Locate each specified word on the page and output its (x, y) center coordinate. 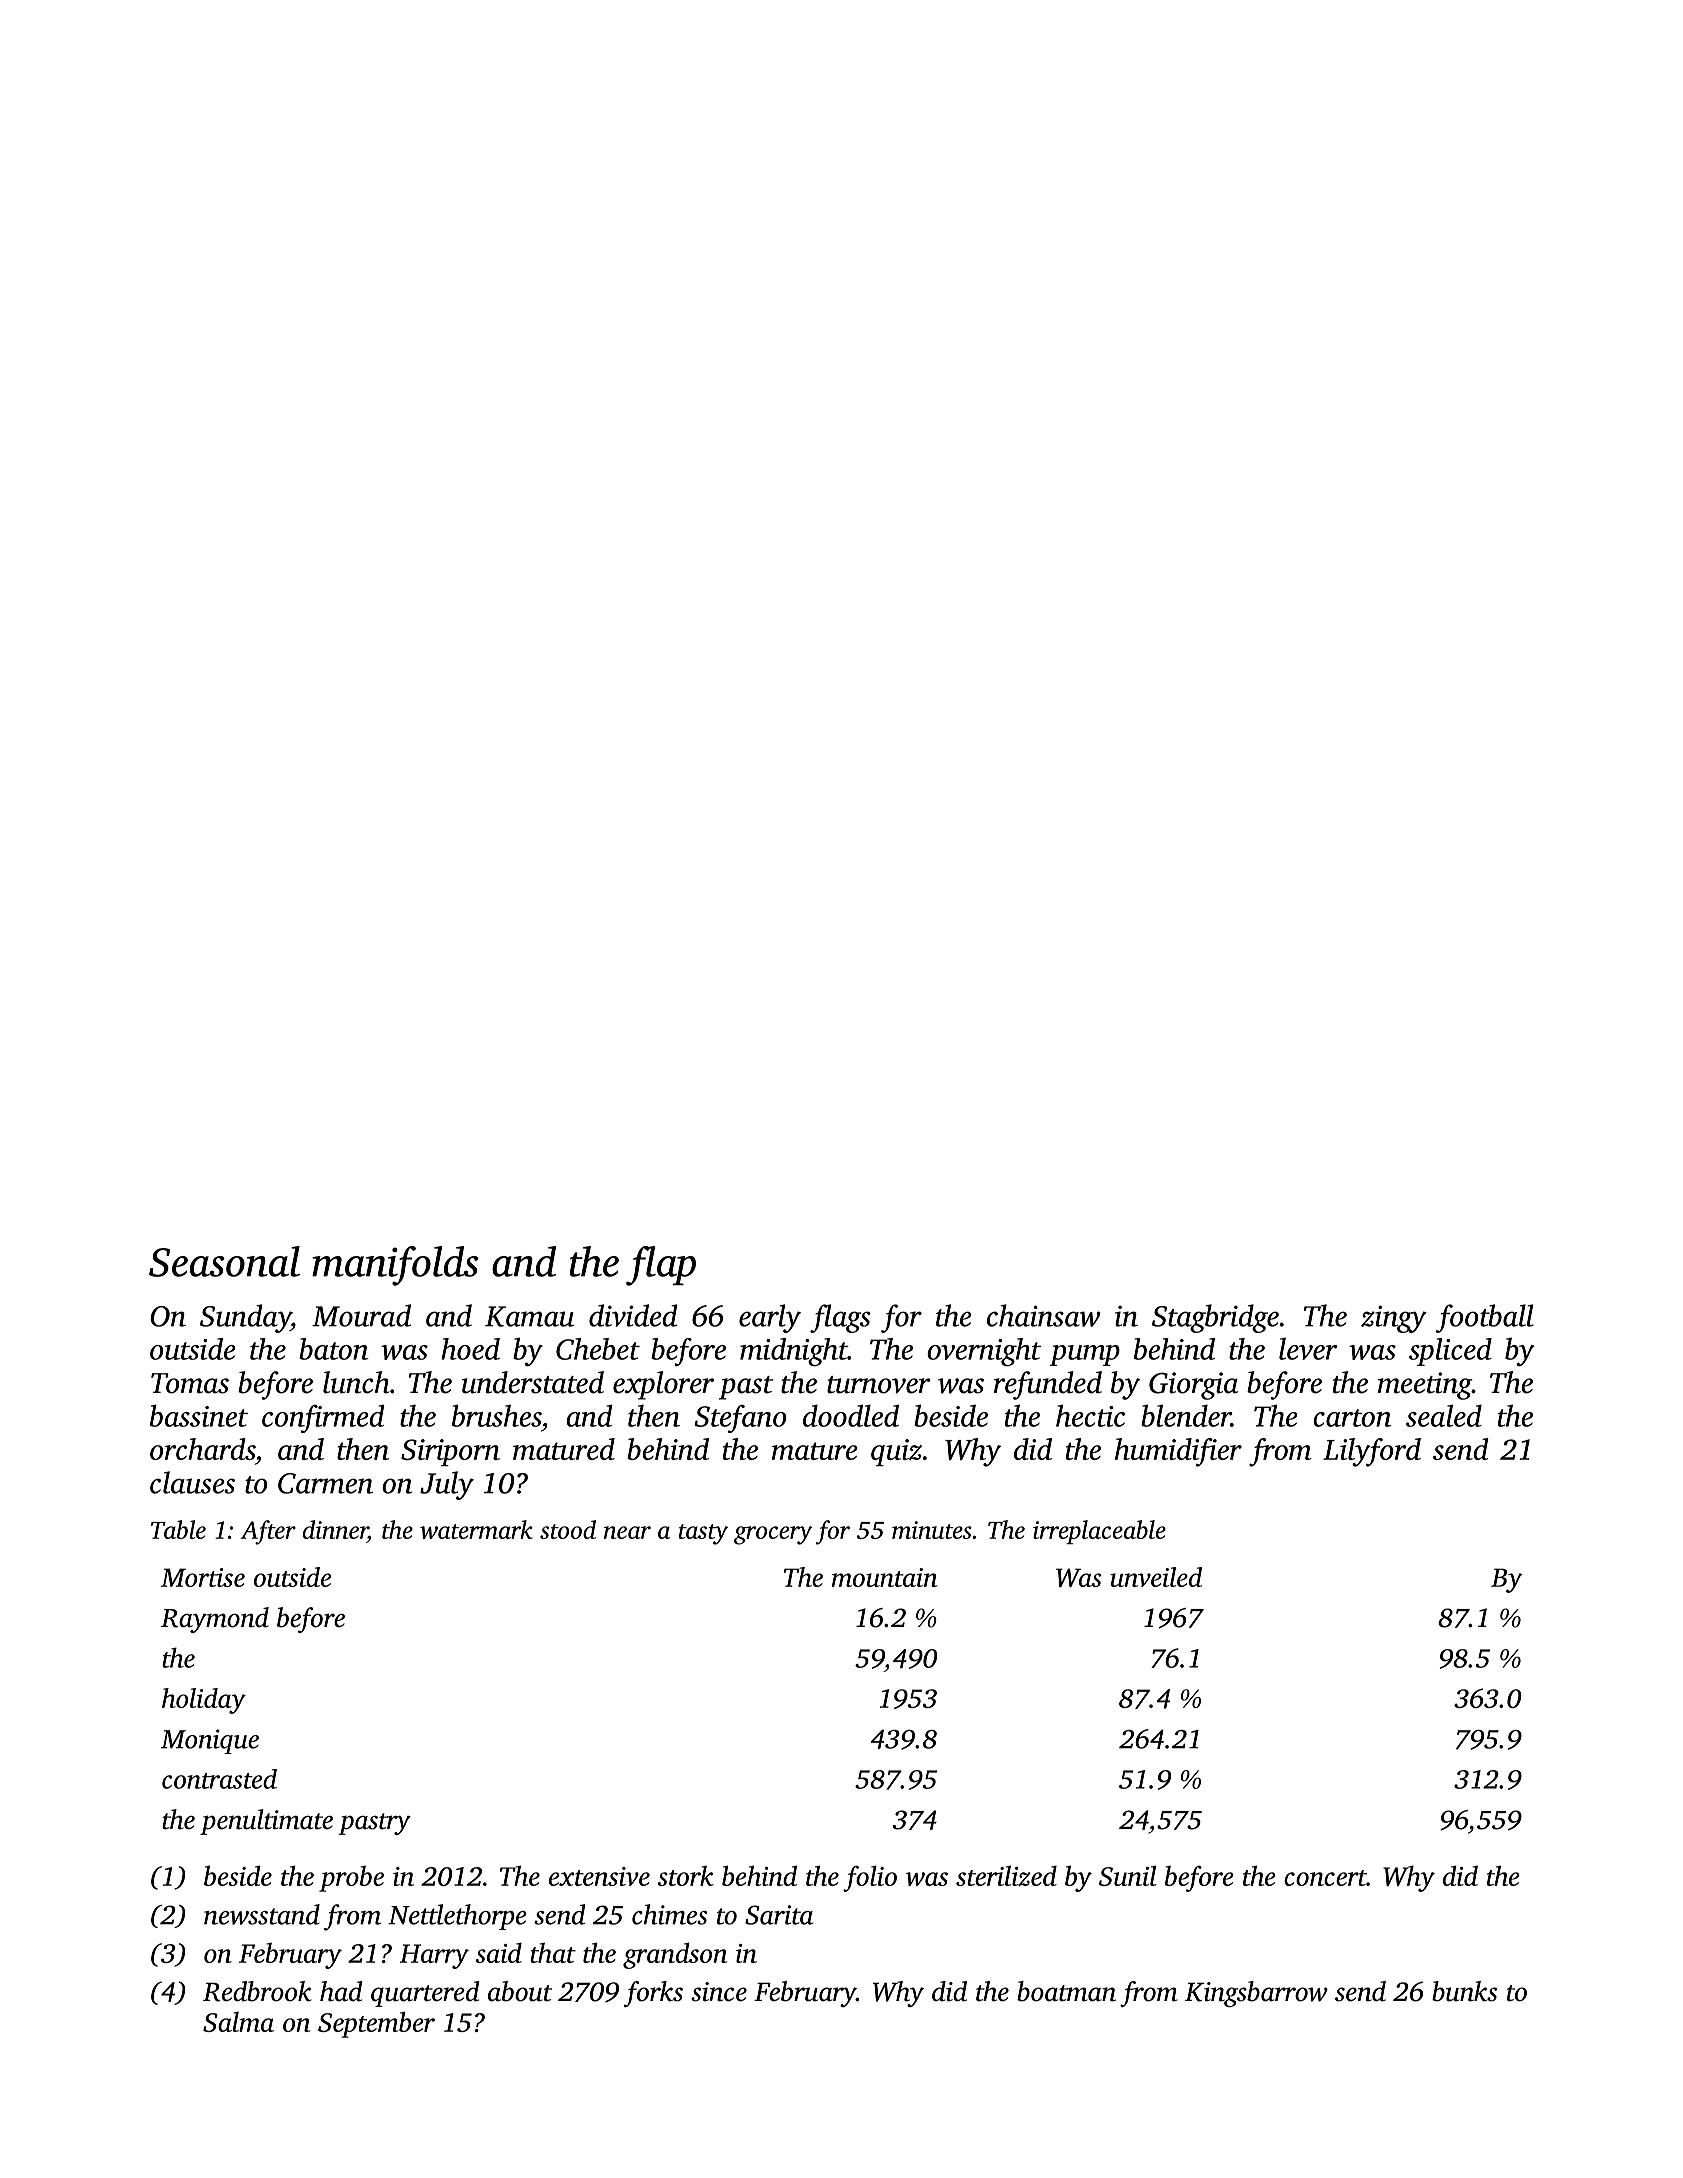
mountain (885, 1577)
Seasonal (224, 1261)
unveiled (1156, 1577)
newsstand (262, 1914)
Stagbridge (1215, 1318)
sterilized (1006, 1875)
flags (840, 1318)
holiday (204, 1701)
